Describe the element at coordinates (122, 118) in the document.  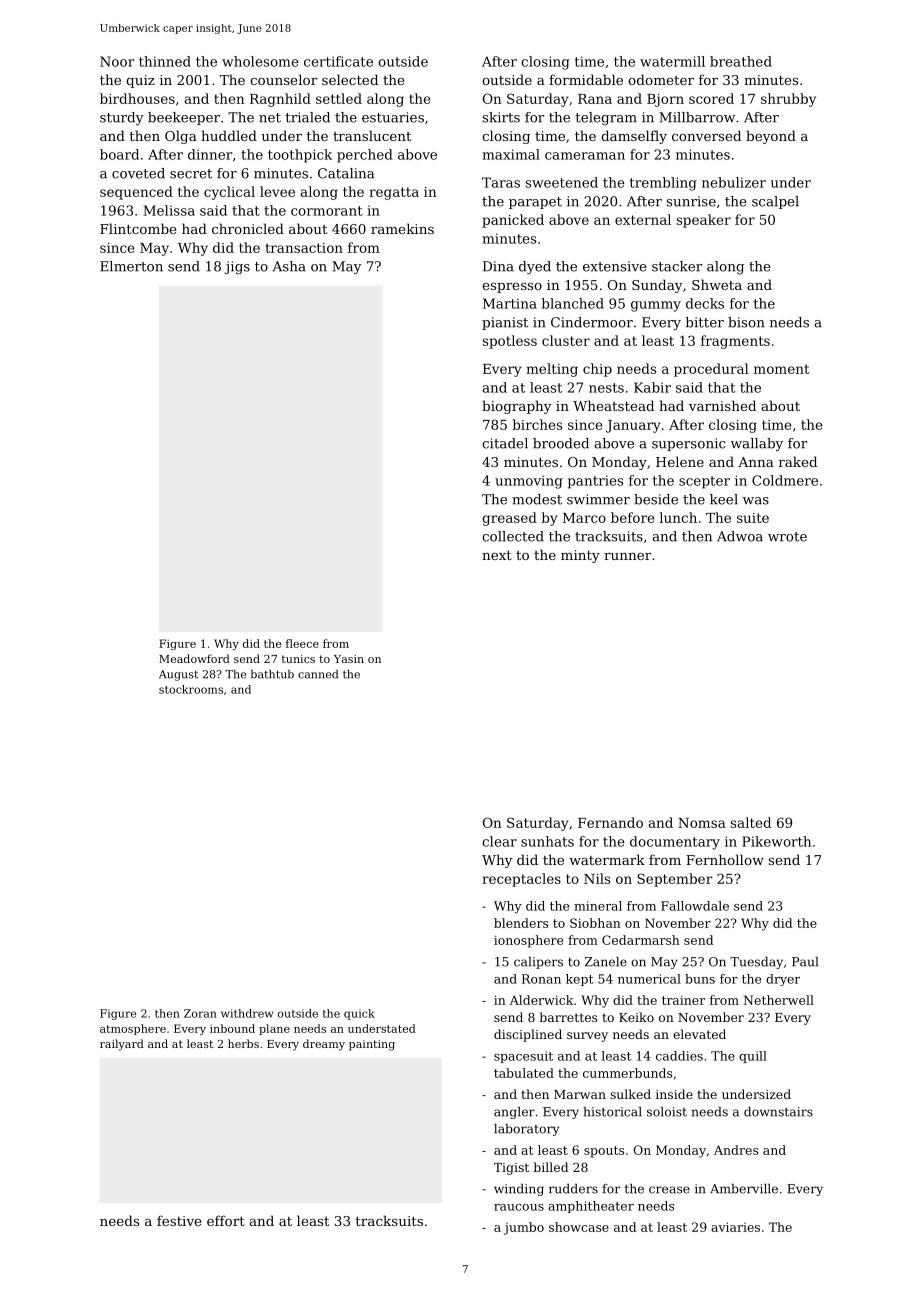
I see `sturdy` at that location.
